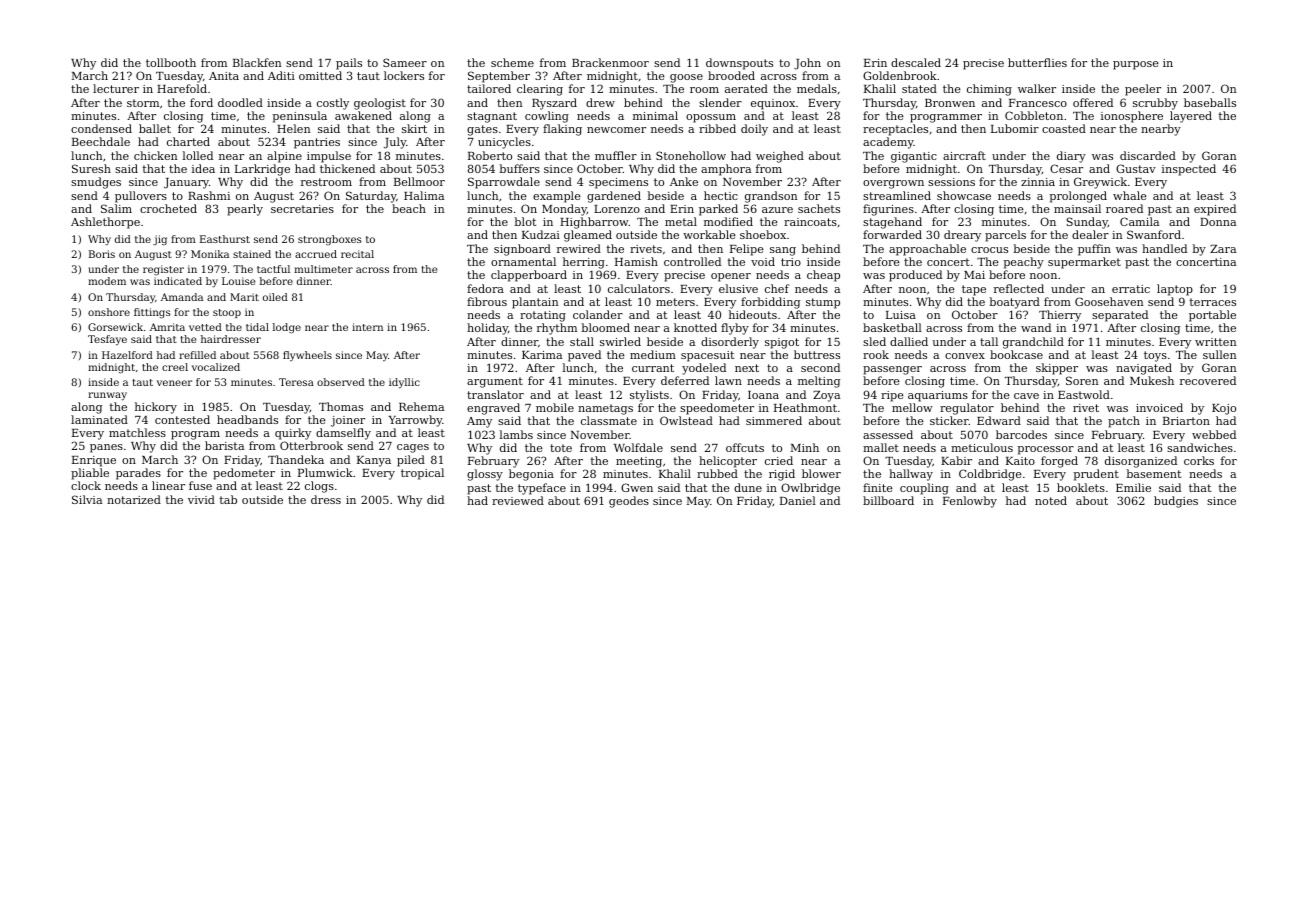 The image size is (1308, 924). I want to click on cowling, so click(547, 117).
